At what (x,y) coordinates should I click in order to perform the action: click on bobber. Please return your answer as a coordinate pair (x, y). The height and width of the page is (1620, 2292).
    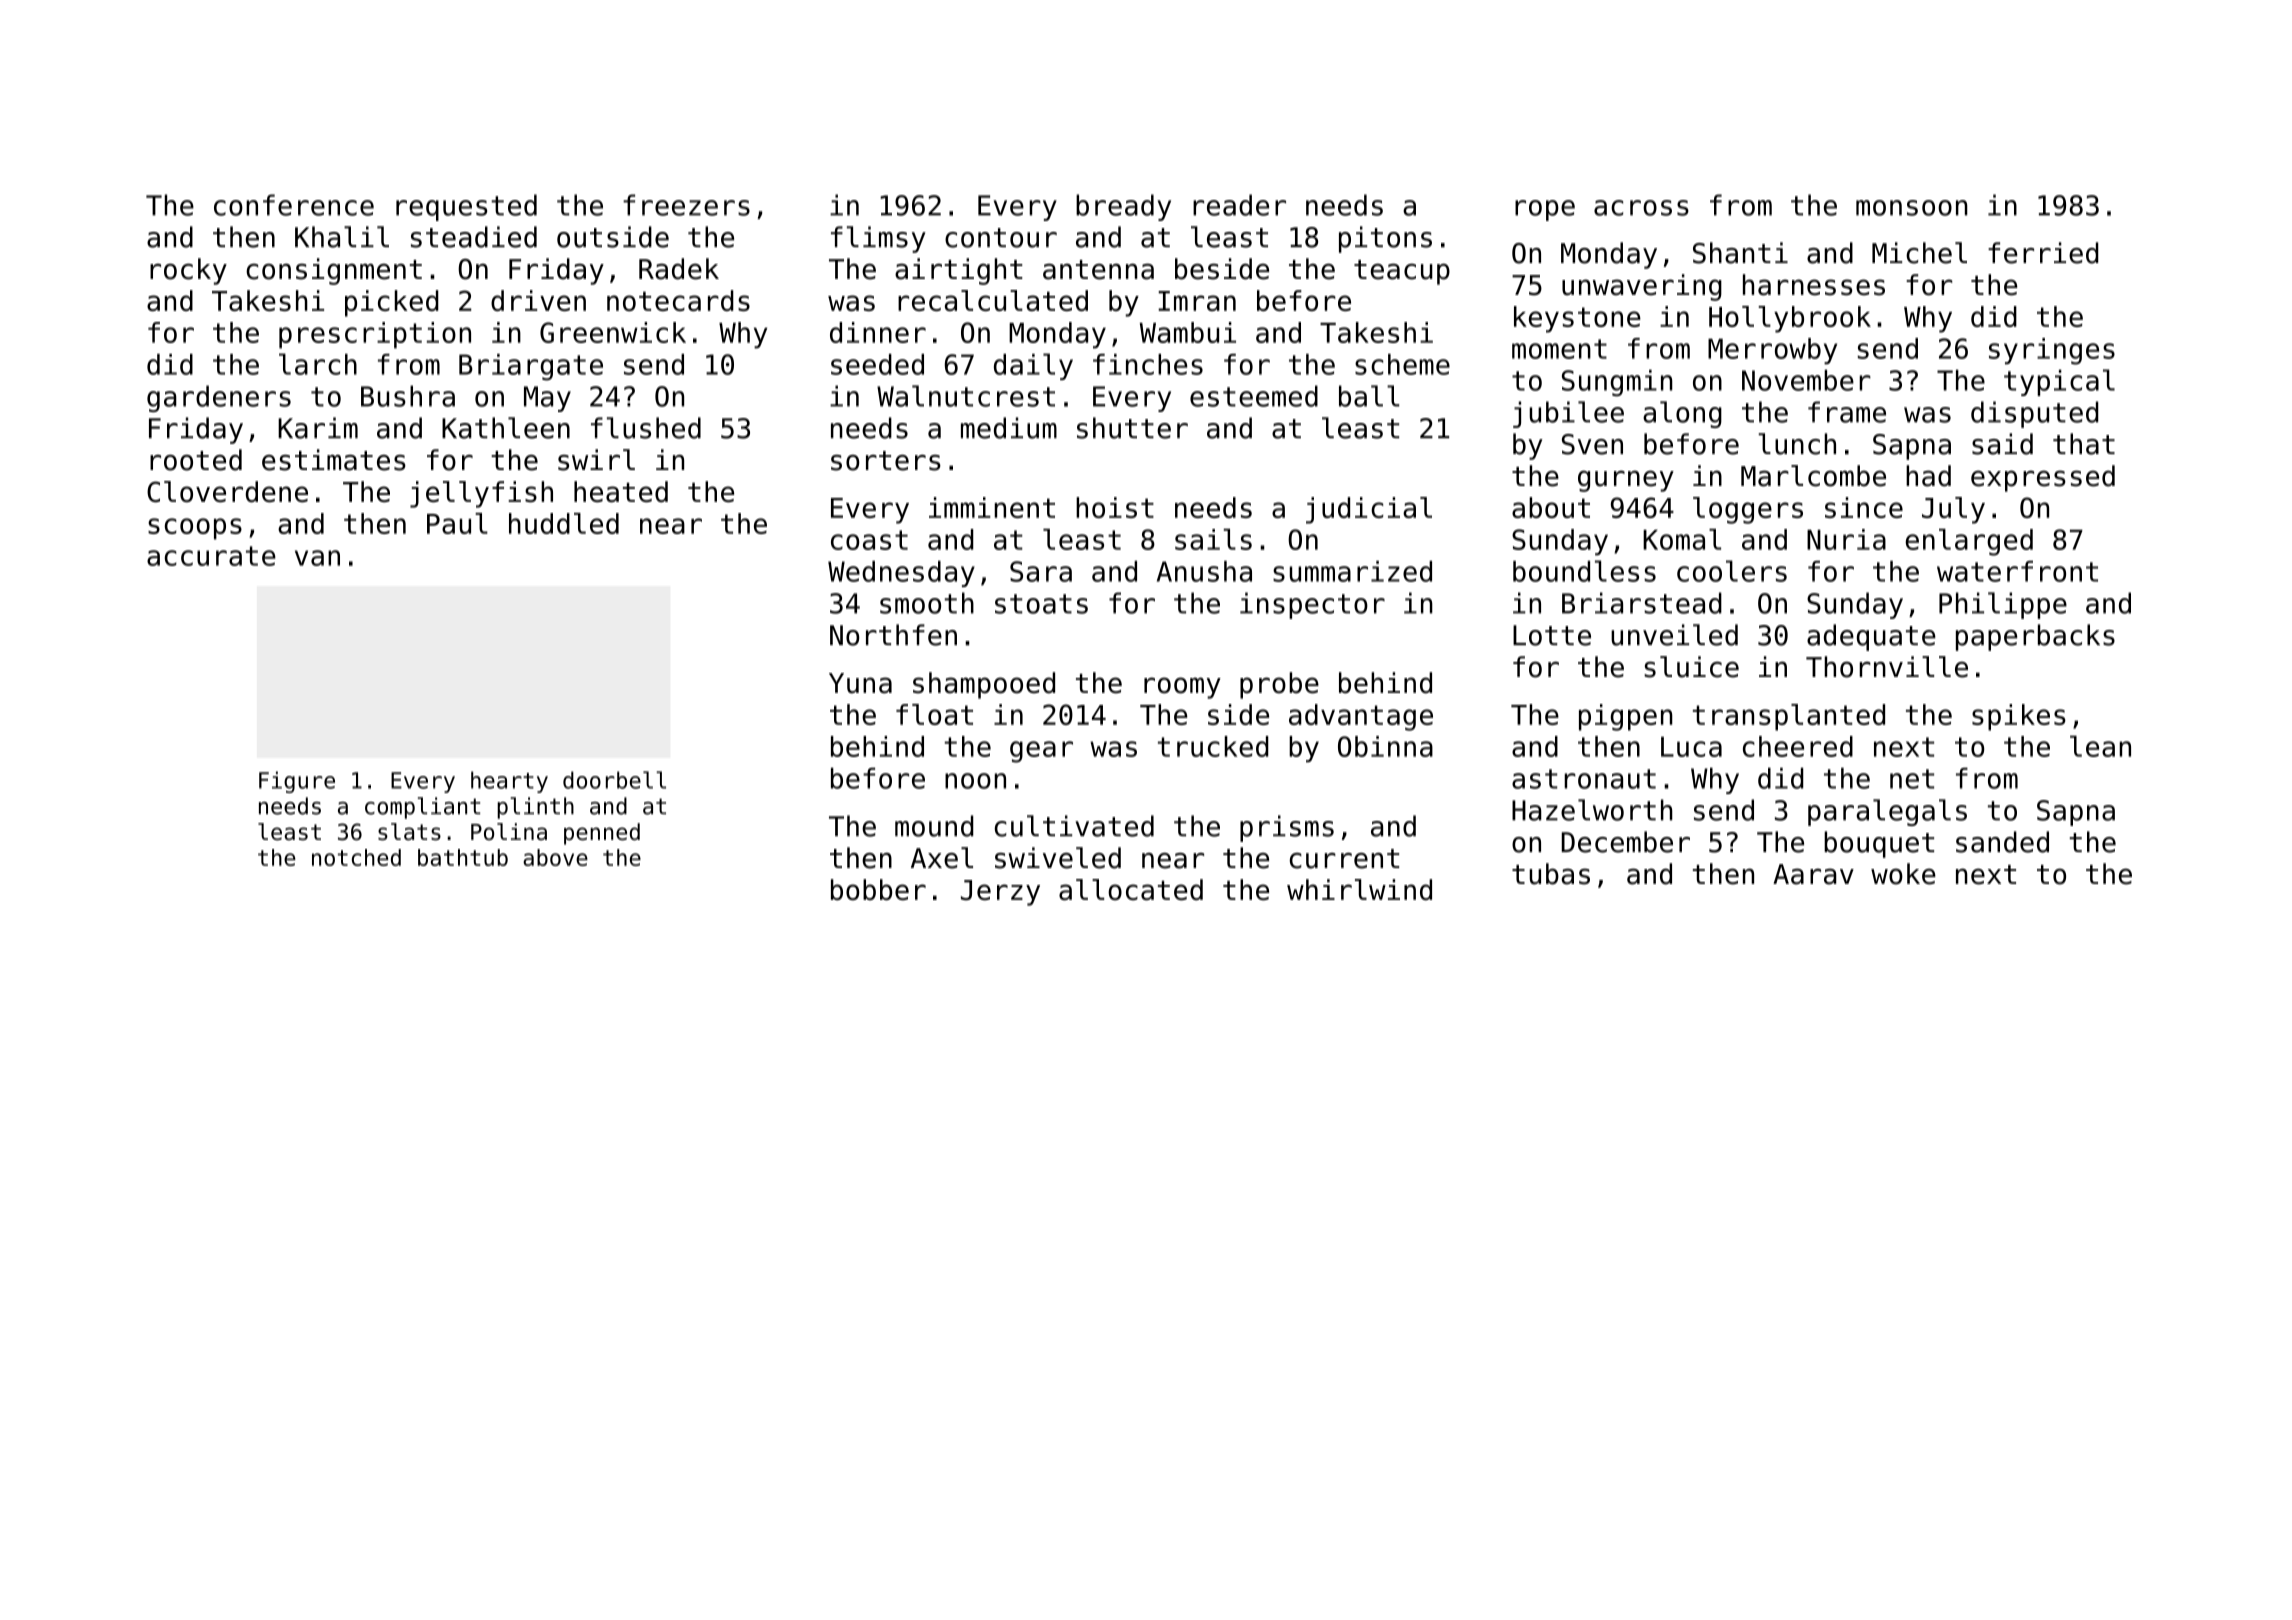
    Looking at the image, I should click on (878, 890).
